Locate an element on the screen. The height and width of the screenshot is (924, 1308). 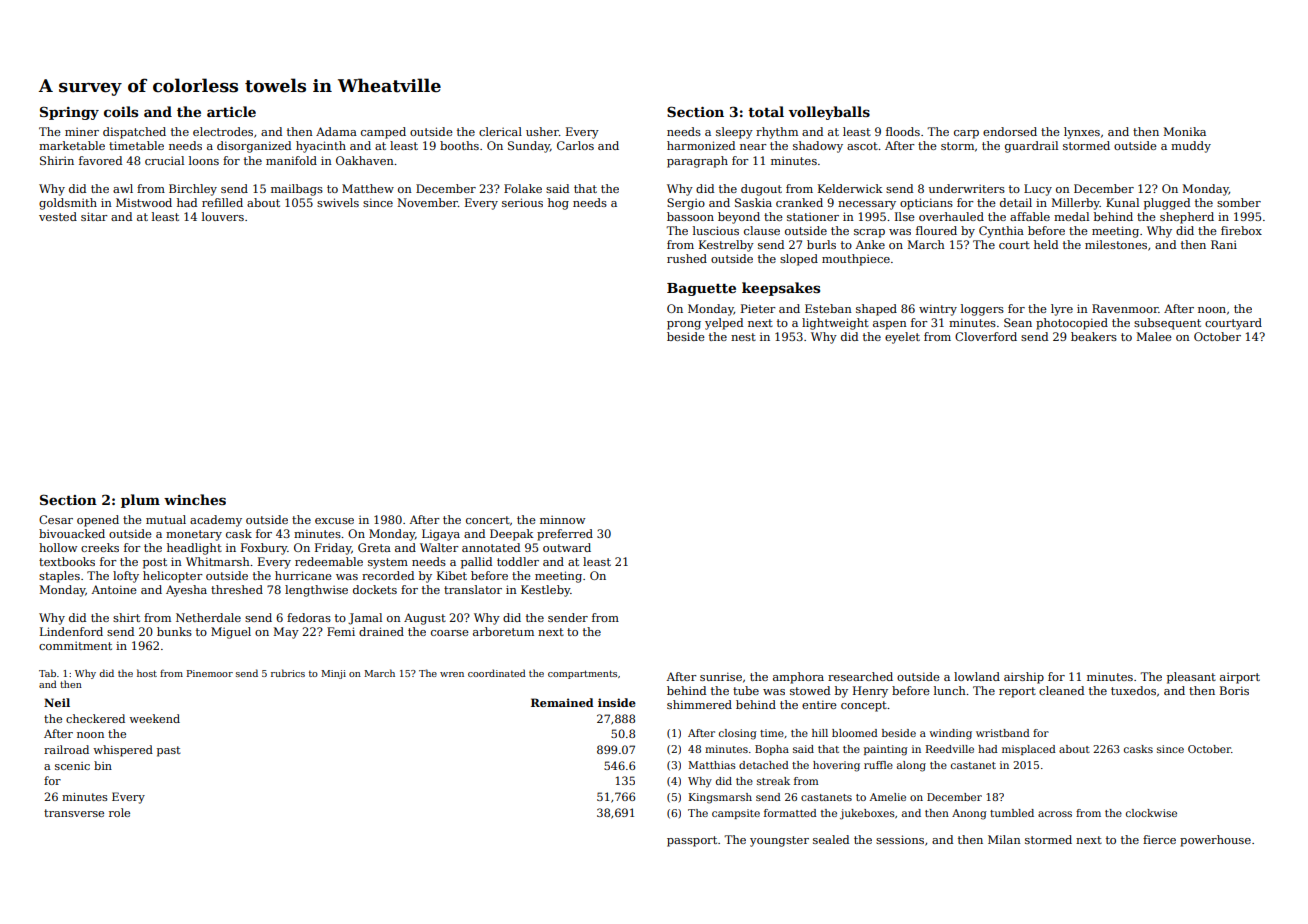
airport is located at coordinates (1240, 678).
